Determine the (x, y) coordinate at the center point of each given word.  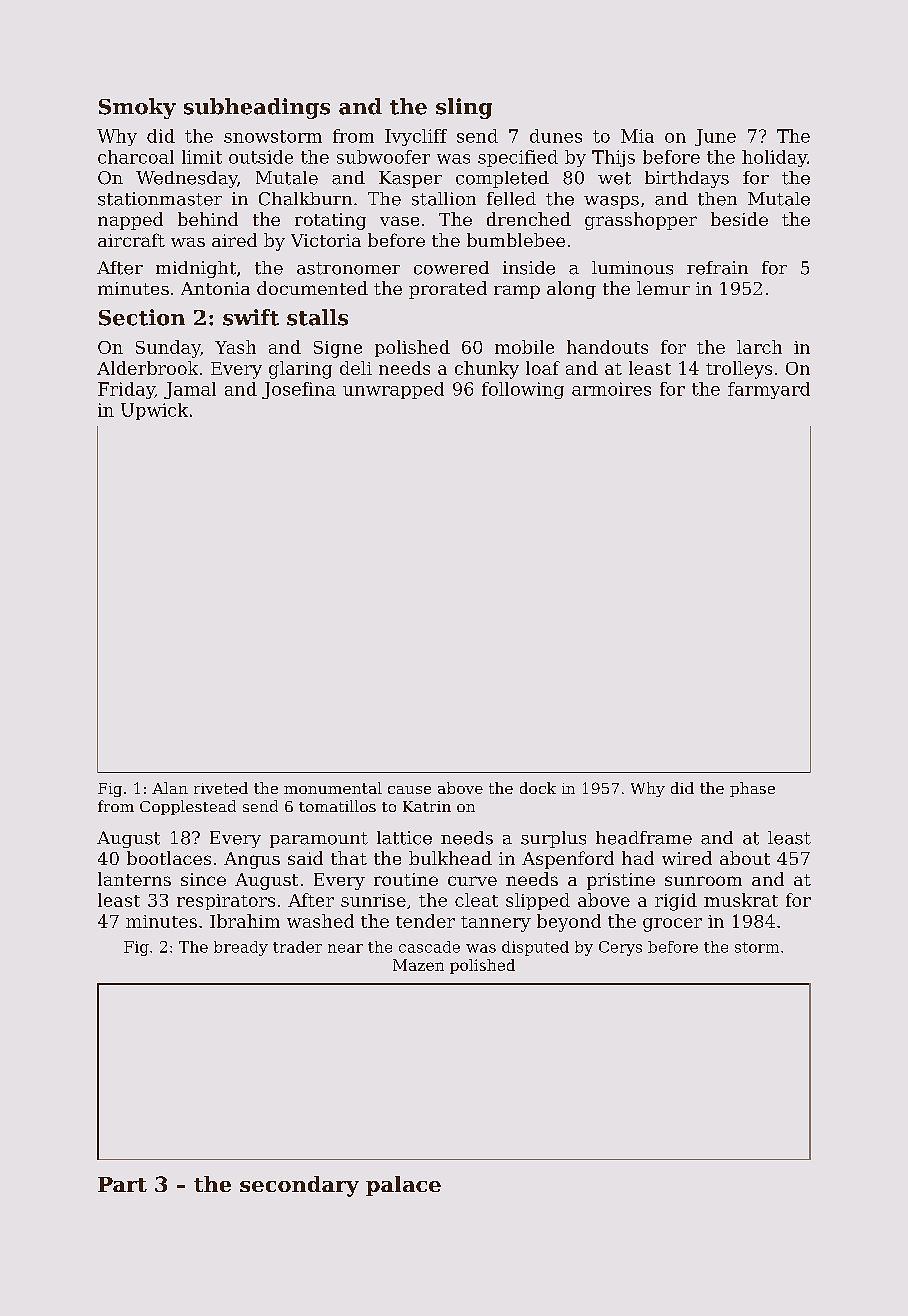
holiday (774, 158)
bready (241, 948)
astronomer (348, 268)
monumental (333, 788)
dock (538, 788)
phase (752, 789)
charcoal (136, 157)
